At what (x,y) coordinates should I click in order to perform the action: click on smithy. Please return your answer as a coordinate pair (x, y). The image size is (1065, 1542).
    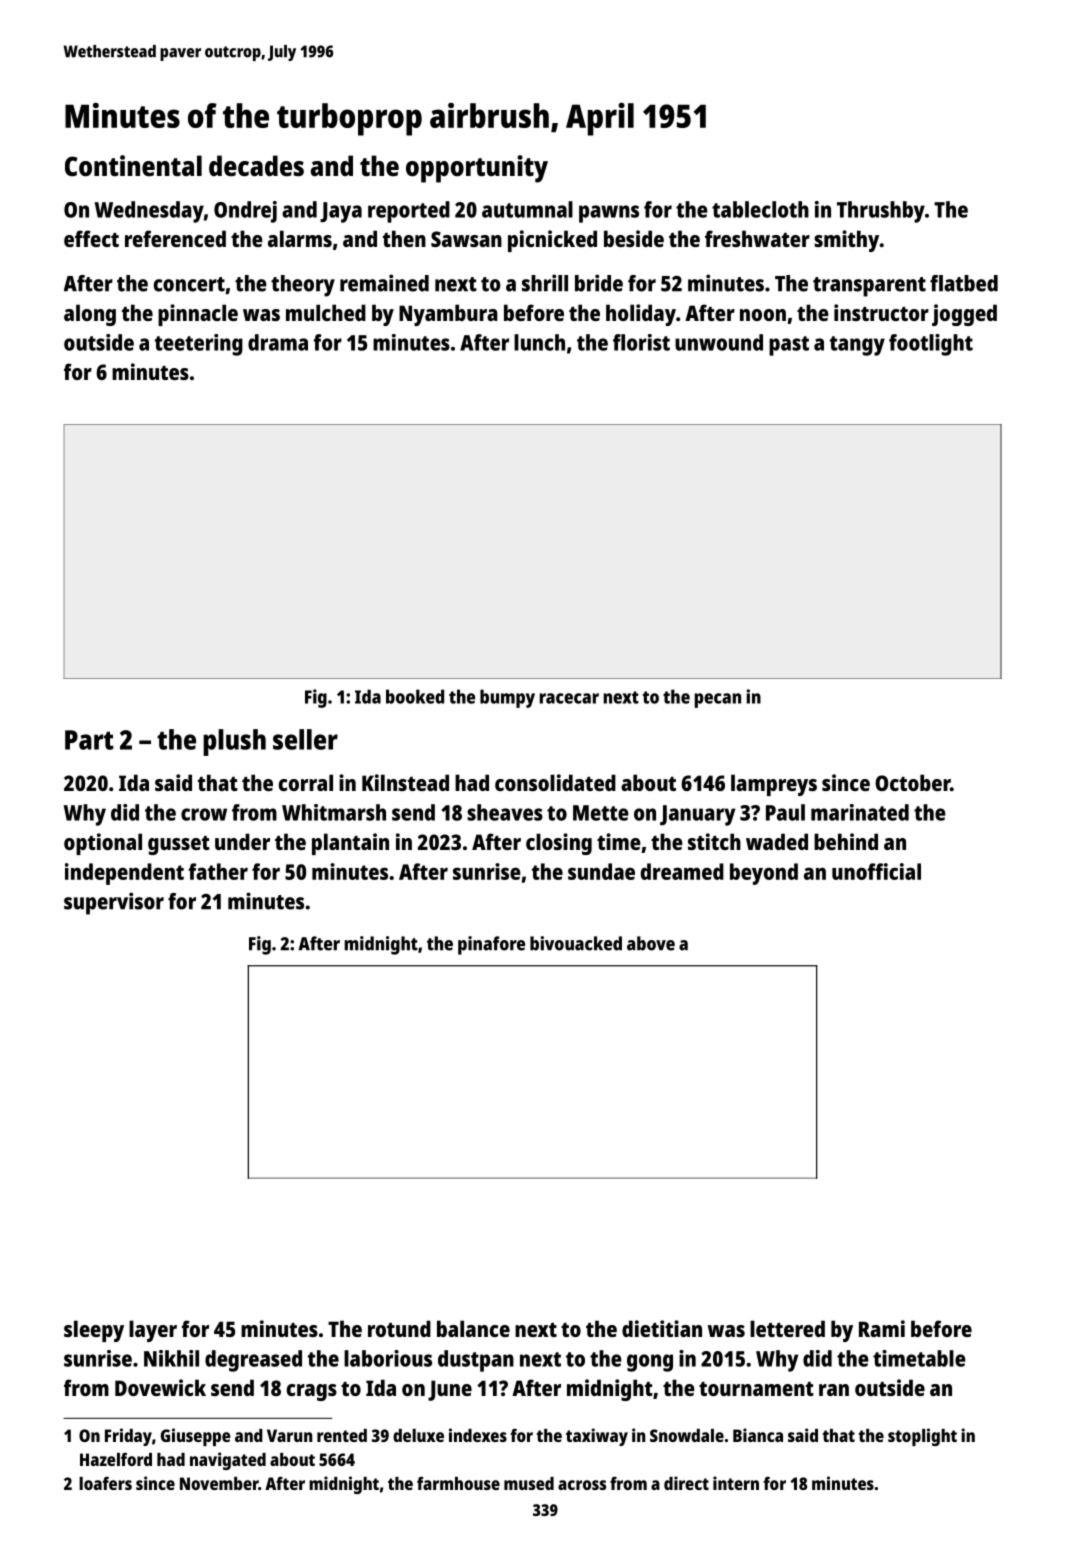
    Looking at the image, I should click on (846, 241).
